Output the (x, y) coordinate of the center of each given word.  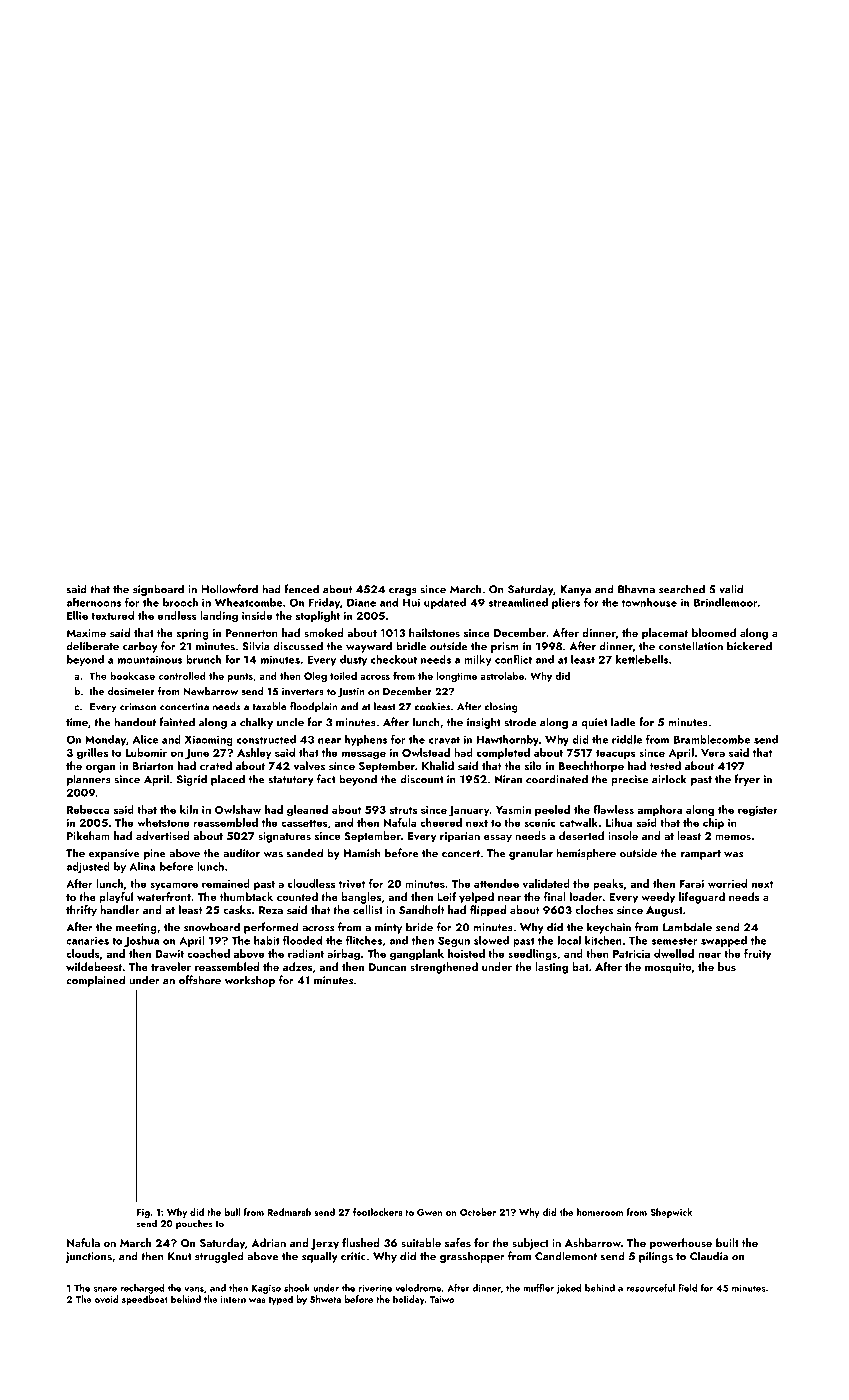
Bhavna (636, 589)
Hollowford (229, 589)
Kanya (575, 590)
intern (233, 1299)
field (688, 1288)
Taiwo (442, 1299)
